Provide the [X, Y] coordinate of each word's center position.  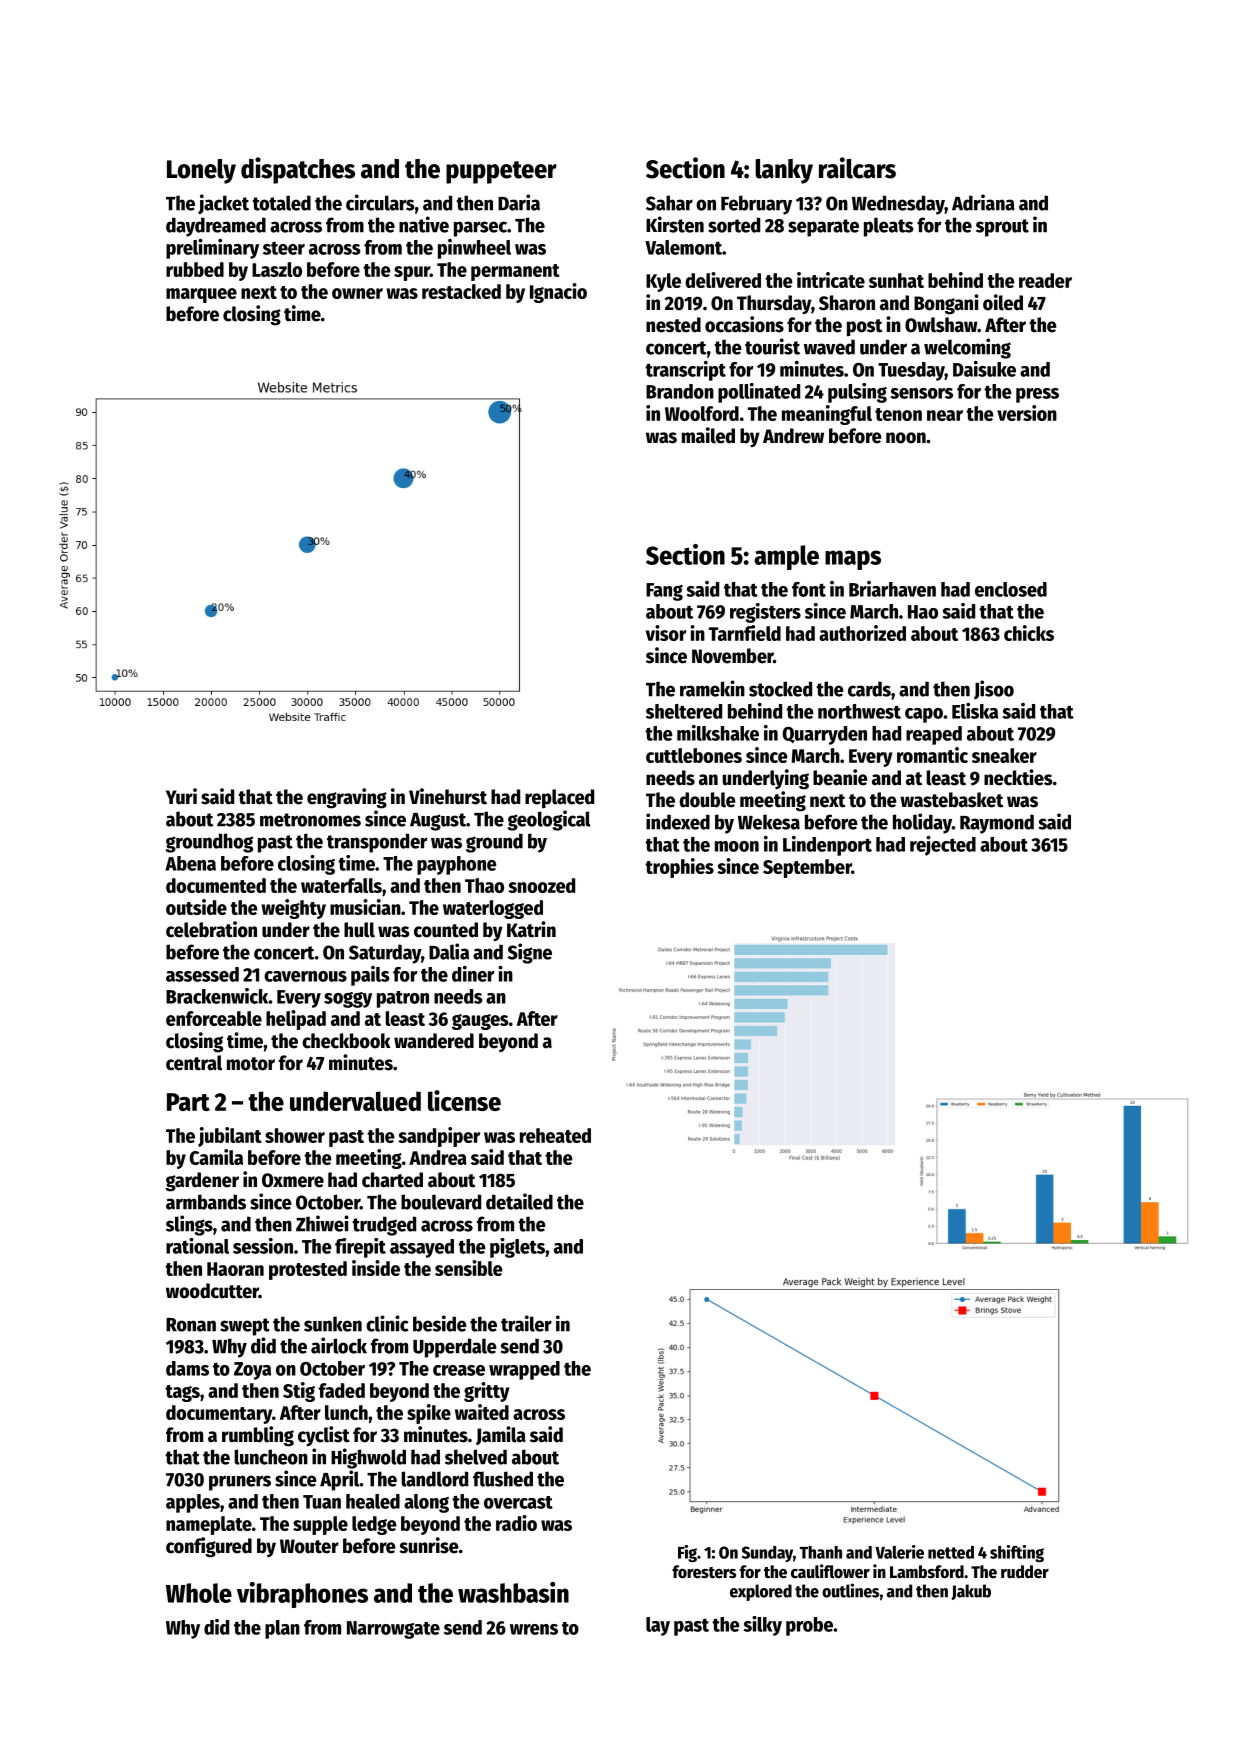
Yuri [181, 796]
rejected [943, 846]
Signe [530, 953]
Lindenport [827, 846]
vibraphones [302, 1595]
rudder [1025, 1572]
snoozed [541, 885]
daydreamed [216, 227]
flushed [503, 1479]
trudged [384, 1226]
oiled [1003, 302]
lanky [784, 171]
